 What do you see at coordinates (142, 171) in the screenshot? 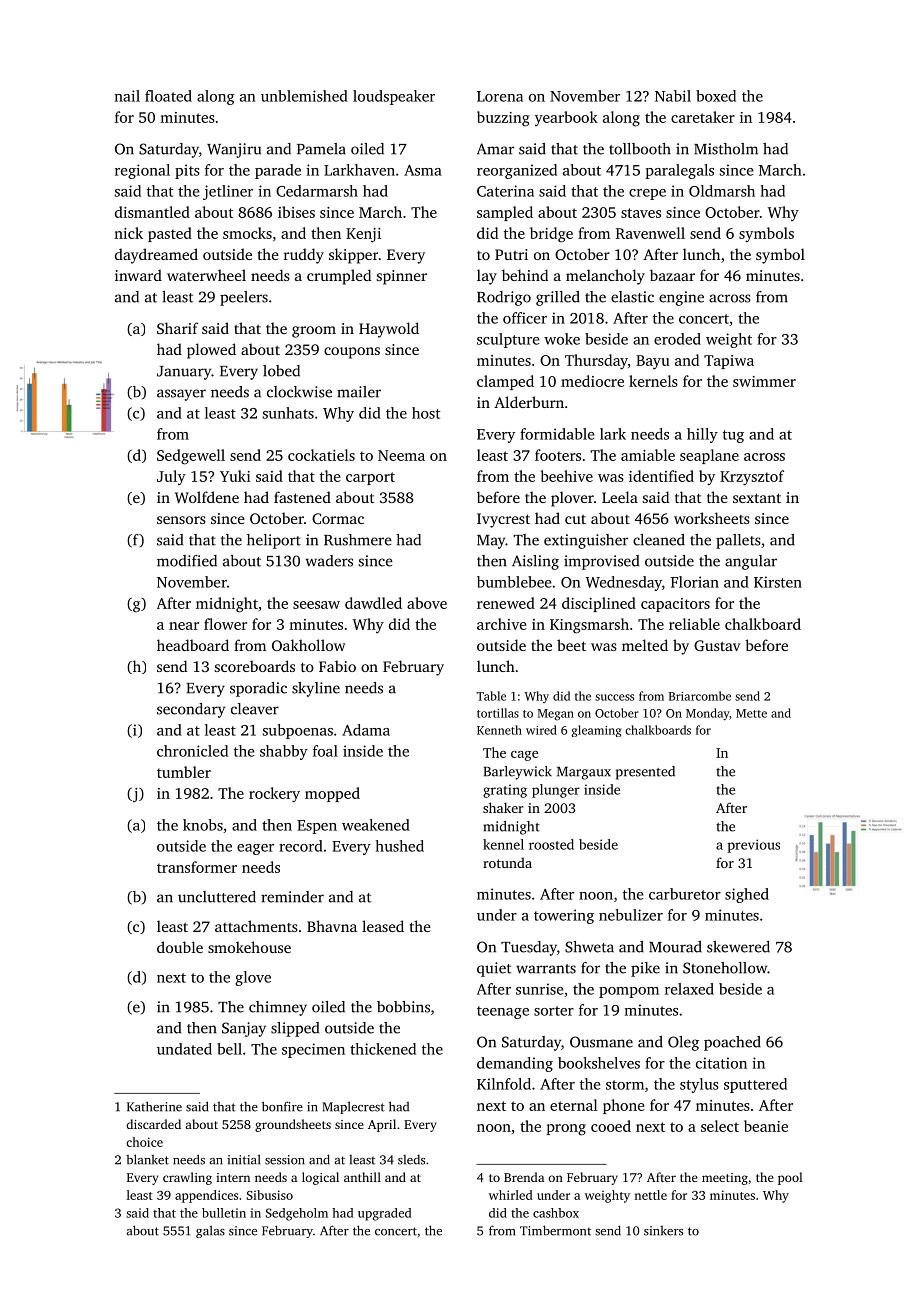
I see `regional` at bounding box center [142, 171].
